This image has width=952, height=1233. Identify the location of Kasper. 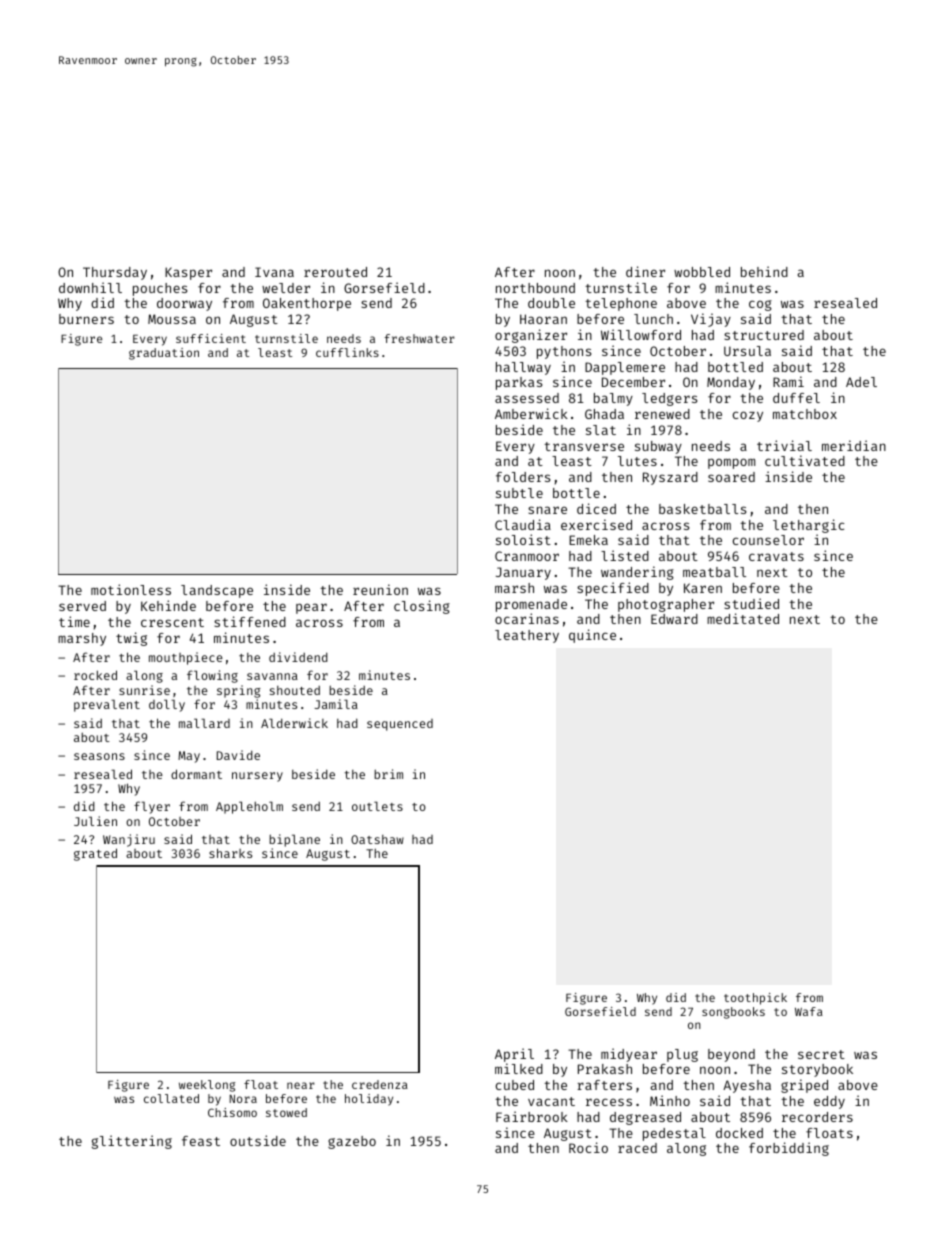
(188, 273).
